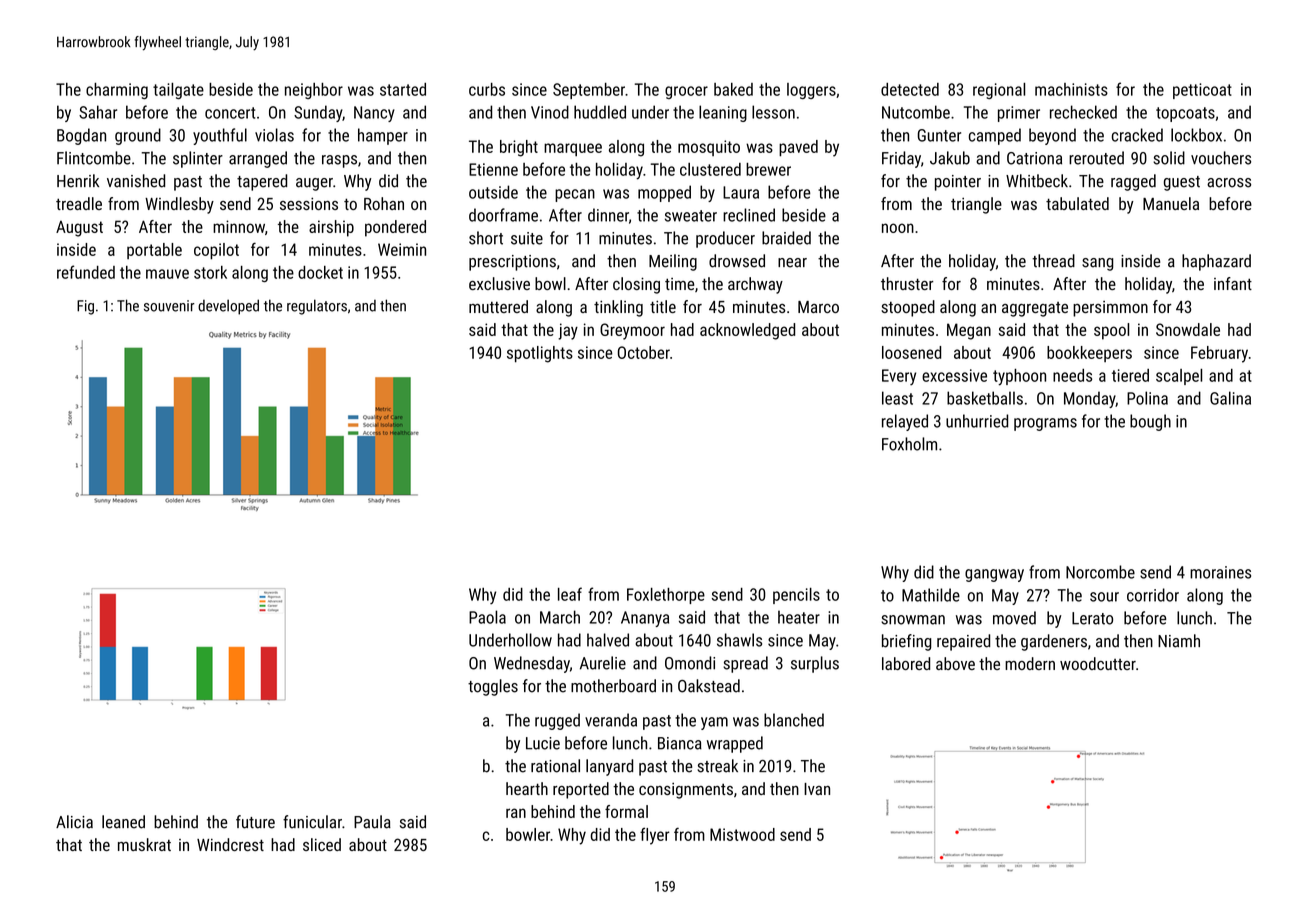 This screenshot has height=924, width=1308. Describe the element at coordinates (198, 159) in the screenshot. I see `splinter` at that location.
